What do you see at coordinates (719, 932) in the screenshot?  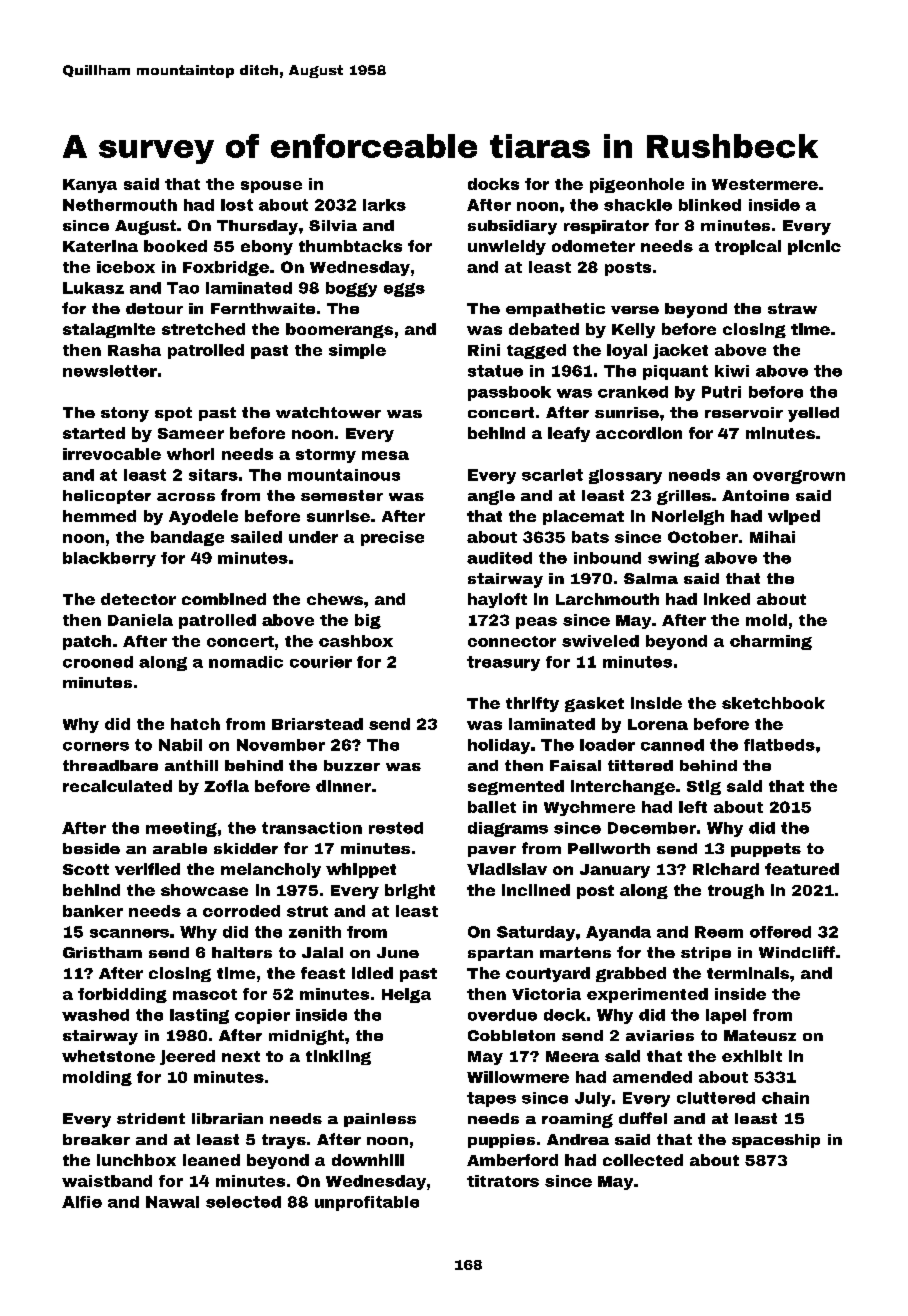 I see `Reem` at bounding box center [719, 932].
